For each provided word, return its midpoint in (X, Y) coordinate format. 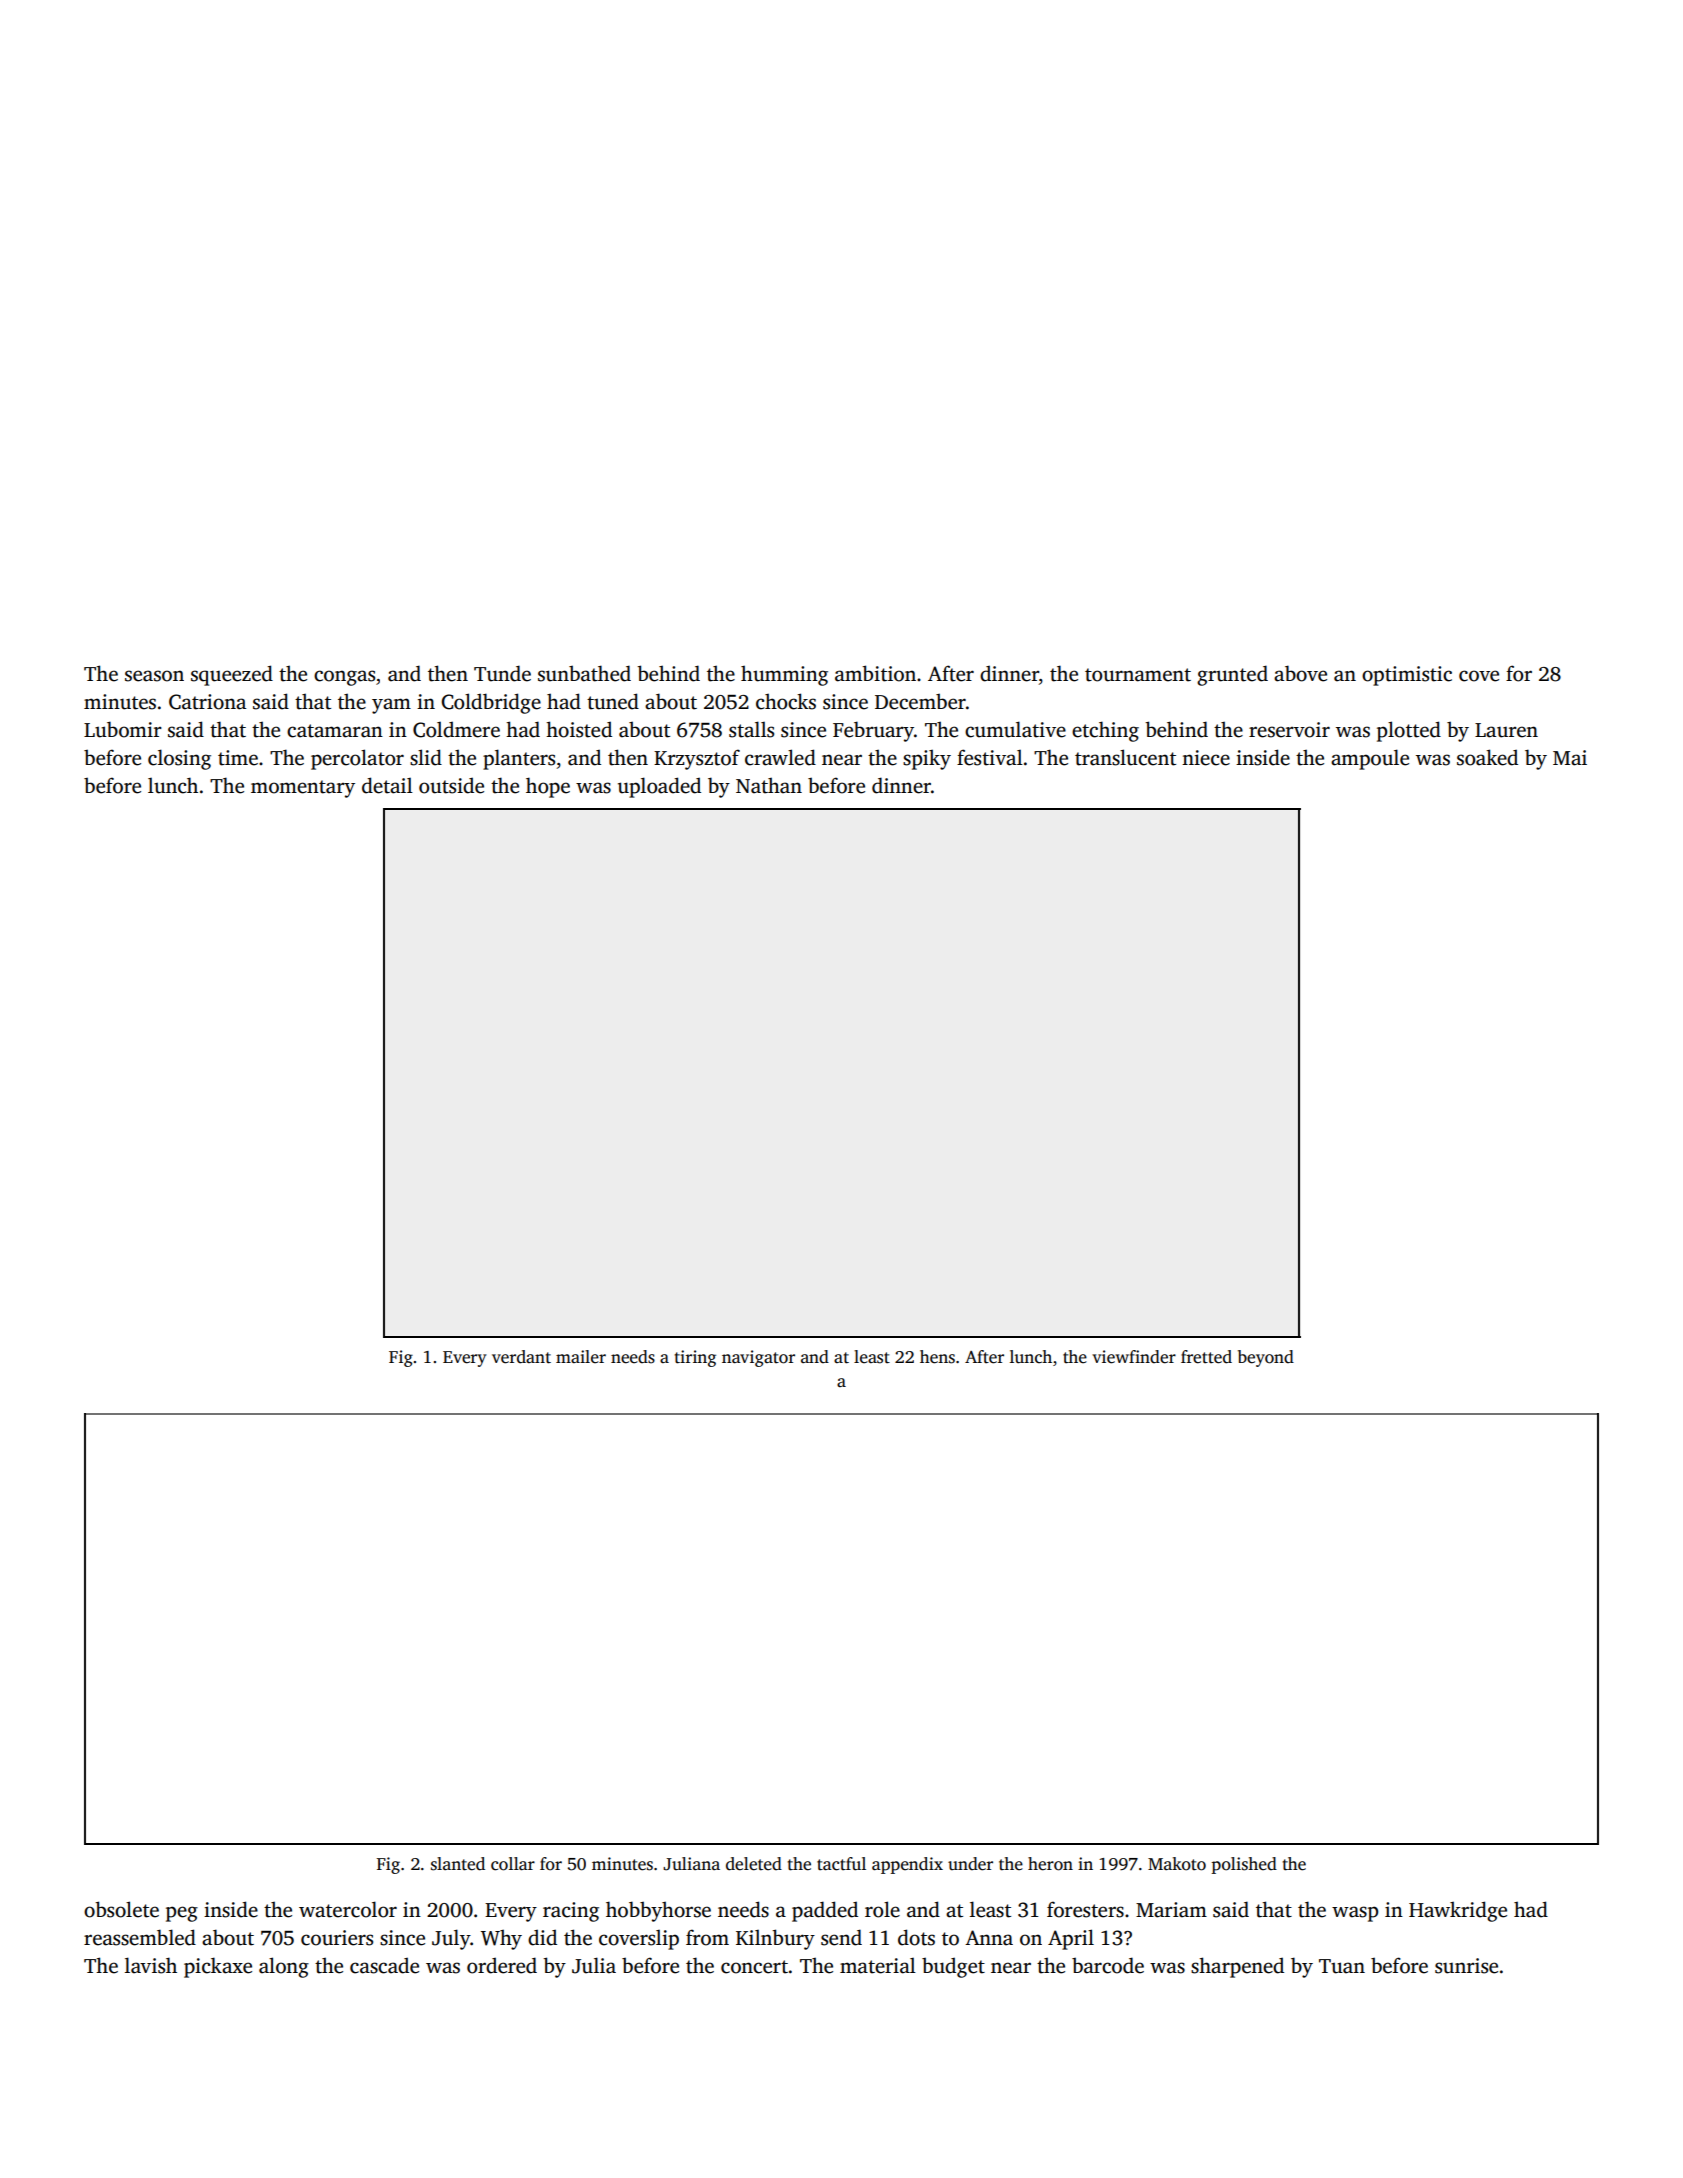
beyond (1266, 1358)
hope (548, 787)
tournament (1138, 675)
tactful (841, 1864)
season (154, 676)
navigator (758, 1358)
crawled (780, 757)
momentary (303, 789)
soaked (1487, 757)
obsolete (121, 1909)
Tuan (1342, 1966)
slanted (458, 1864)
